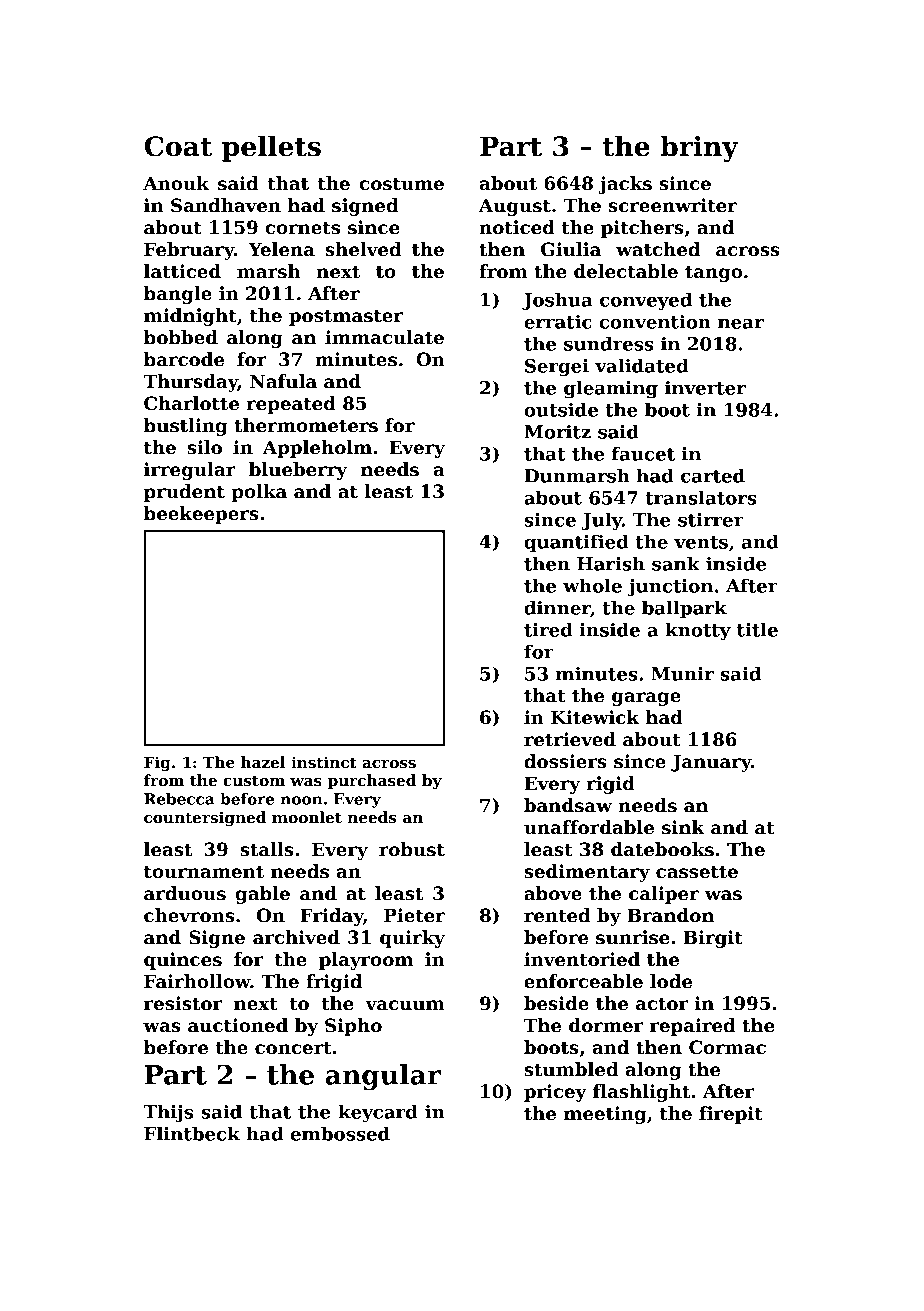 This document has height=1311, width=924. Describe the element at coordinates (697, 872) in the document. I see `cassette` at that location.
